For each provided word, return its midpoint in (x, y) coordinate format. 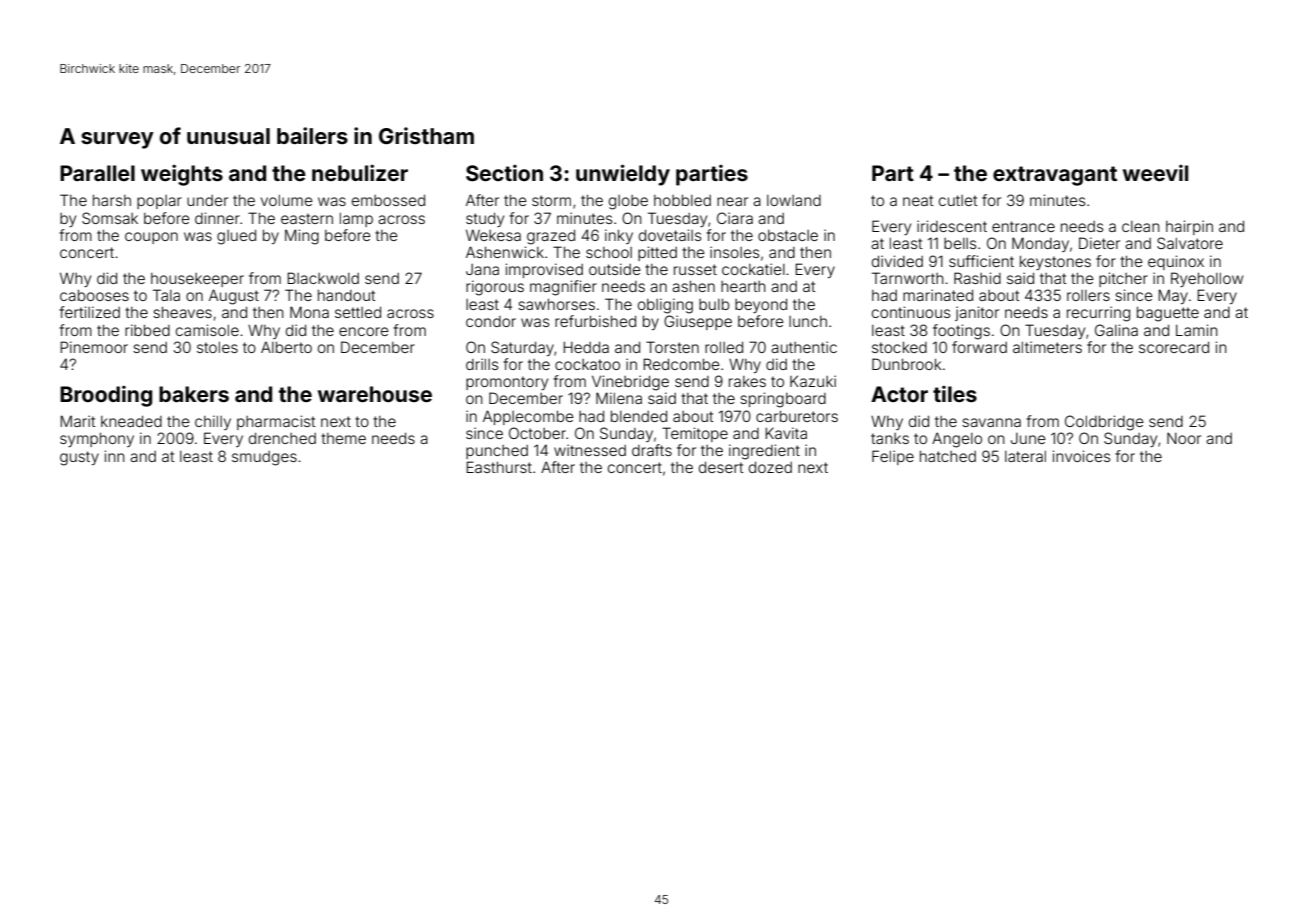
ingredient (764, 452)
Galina (1116, 330)
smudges (264, 458)
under (207, 200)
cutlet (958, 200)
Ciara (735, 218)
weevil (1155, 173)
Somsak (110, 218)
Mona (309, 312)
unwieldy (623, 175)
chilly (213, 422)
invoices (1081, 456)
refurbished (595, 321)
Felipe (893, 457)
